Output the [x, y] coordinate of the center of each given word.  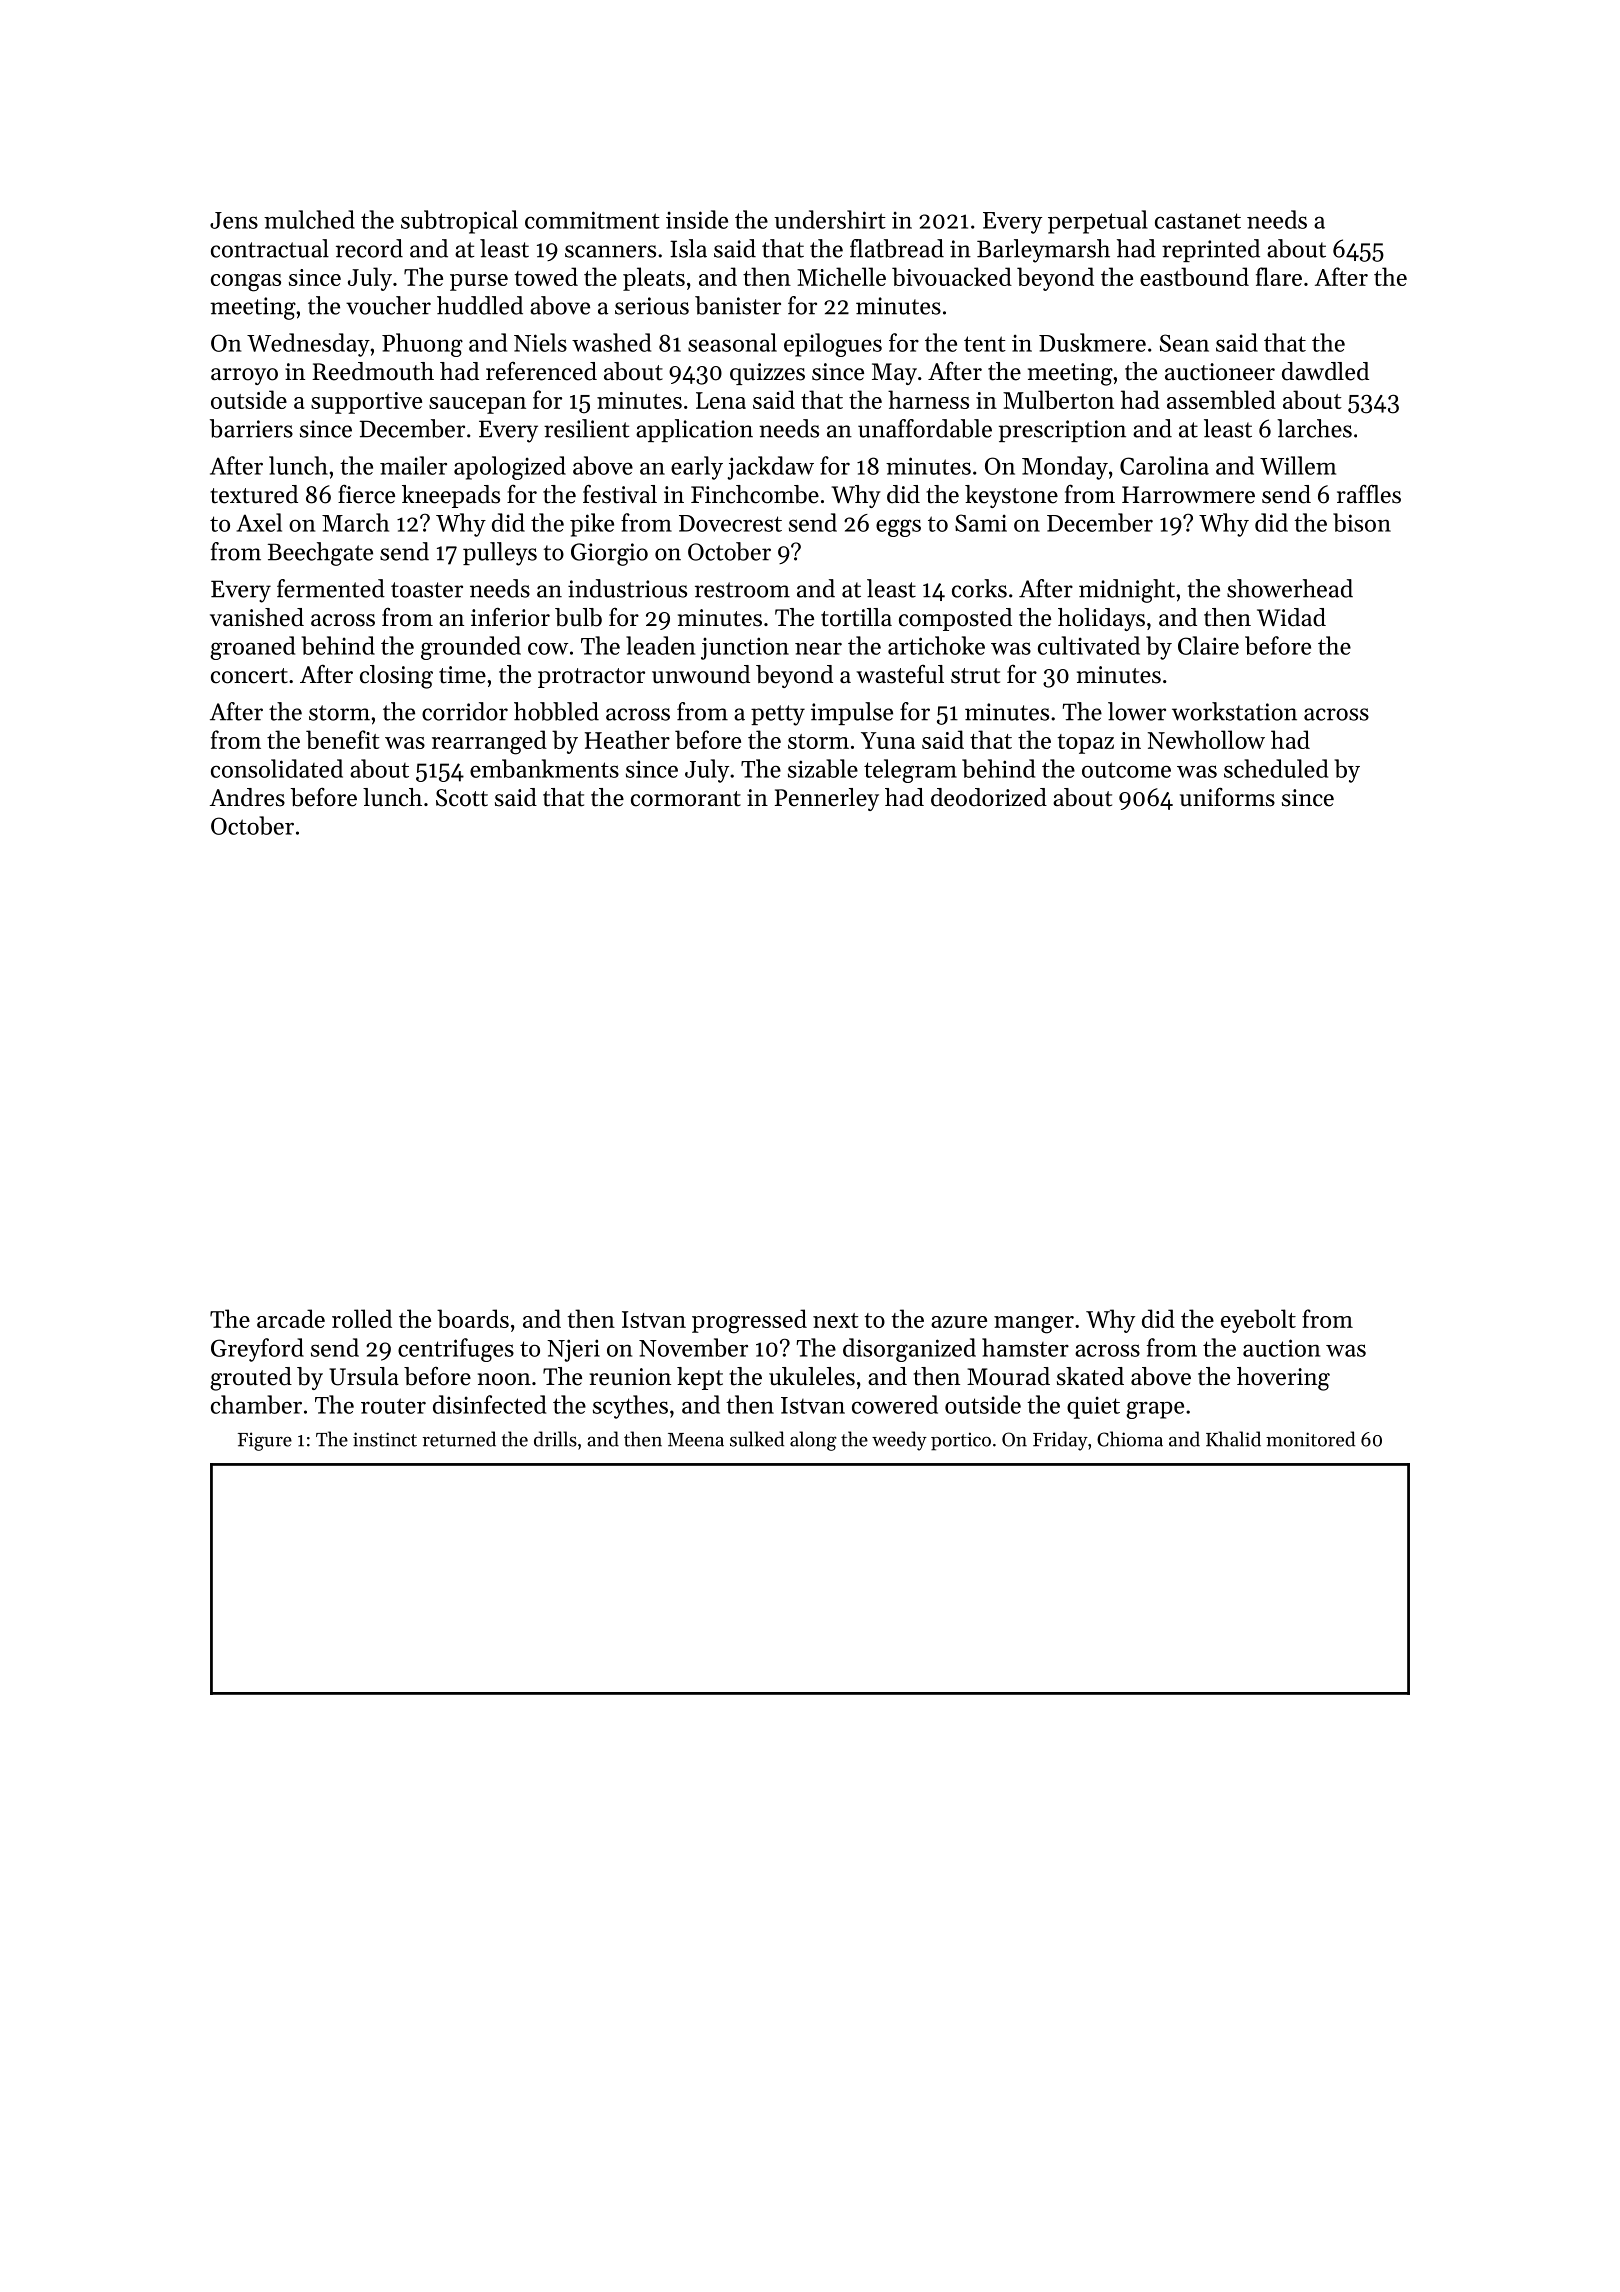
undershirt [830, 219]
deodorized [989, 797]
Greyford [257, 1350]
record [369, 248]
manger [1034, 1325]
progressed [749, 1321]
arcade [291, 1318]
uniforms [1227, 797]
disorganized [909, 1350]
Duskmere [1092, 342]
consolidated [277, 768]
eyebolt [1258, 1321]
